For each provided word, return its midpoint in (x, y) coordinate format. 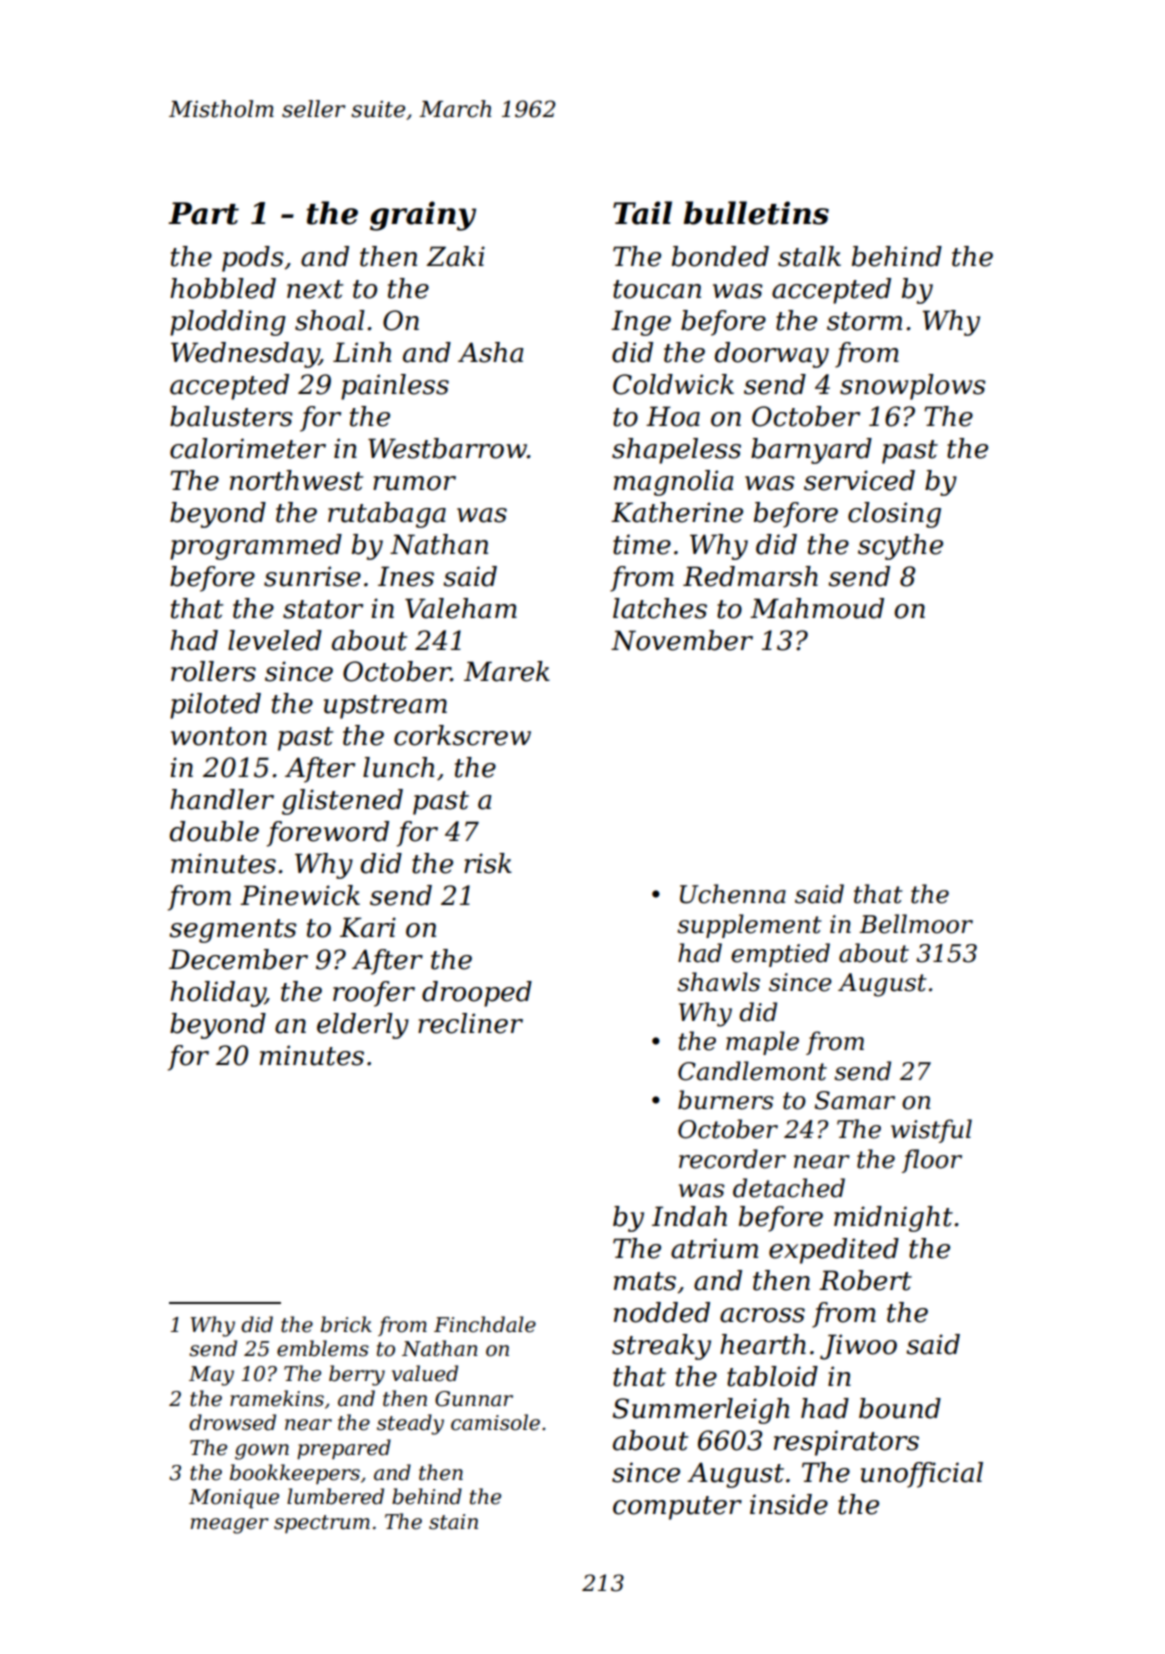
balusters (231, 416)
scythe (900, 547)
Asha (491, 352)
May (211, 1376)
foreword (328, 834)
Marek (507, 671)
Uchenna (733, 894)
